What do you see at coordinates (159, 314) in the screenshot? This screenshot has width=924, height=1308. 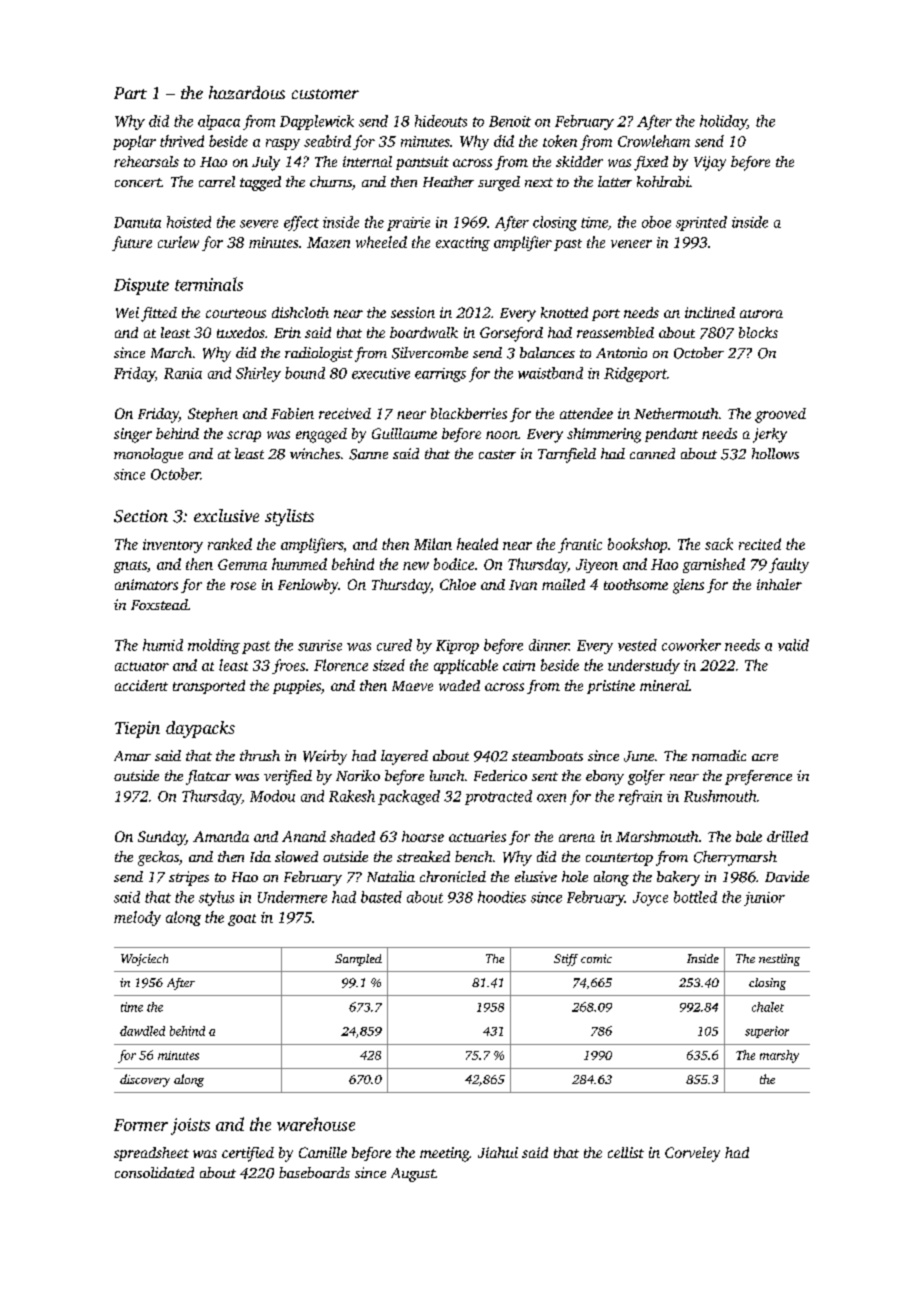 I see `fitted` at bounding box center [159, 314].
